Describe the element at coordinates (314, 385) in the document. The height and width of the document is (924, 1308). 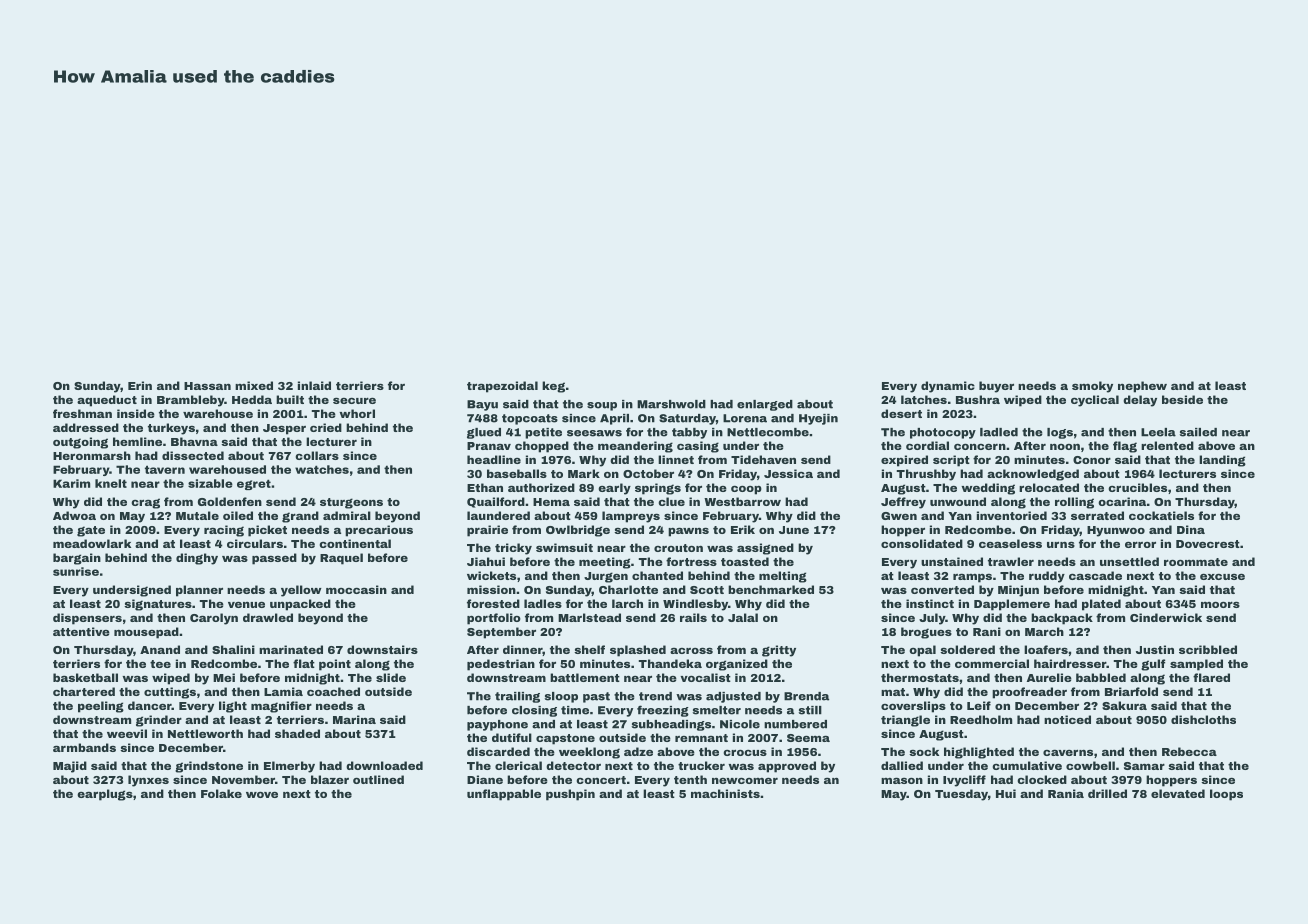
I see `inlaid` at that location.
